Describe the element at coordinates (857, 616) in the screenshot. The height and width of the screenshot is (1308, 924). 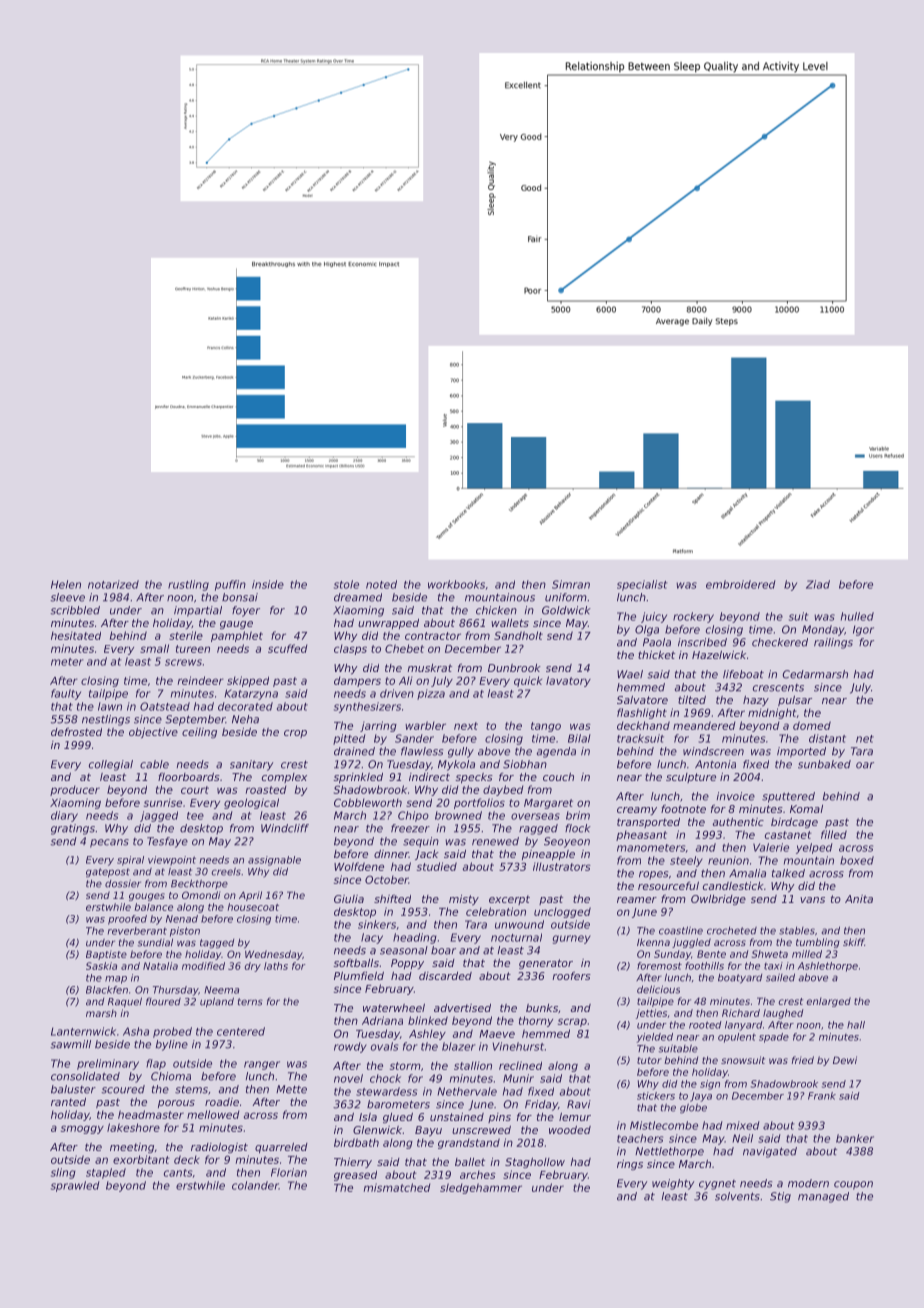
I see `hulled` at that location.
